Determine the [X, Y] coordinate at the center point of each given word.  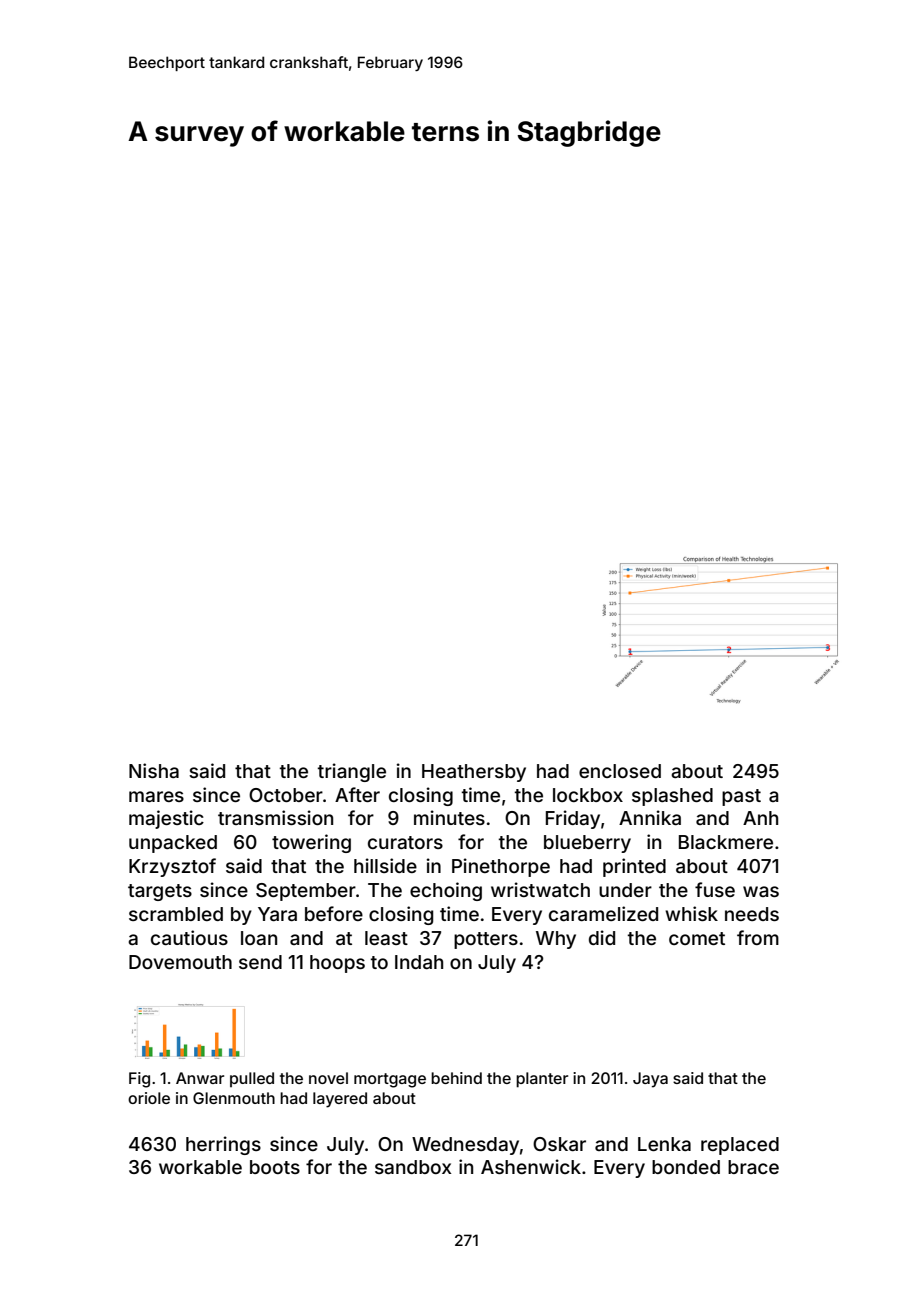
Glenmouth [234, 1098]
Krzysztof [172, 867]
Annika [650, 817]
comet [697, 938]
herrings [223, 1145]
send [260, 962]
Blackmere [726, 842]
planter [542, 1080]
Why [556, 940]
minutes [449, 817]
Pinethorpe [501, 867]
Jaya [650, 1080]
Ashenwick [531, 1166]
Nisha [154, 770]
